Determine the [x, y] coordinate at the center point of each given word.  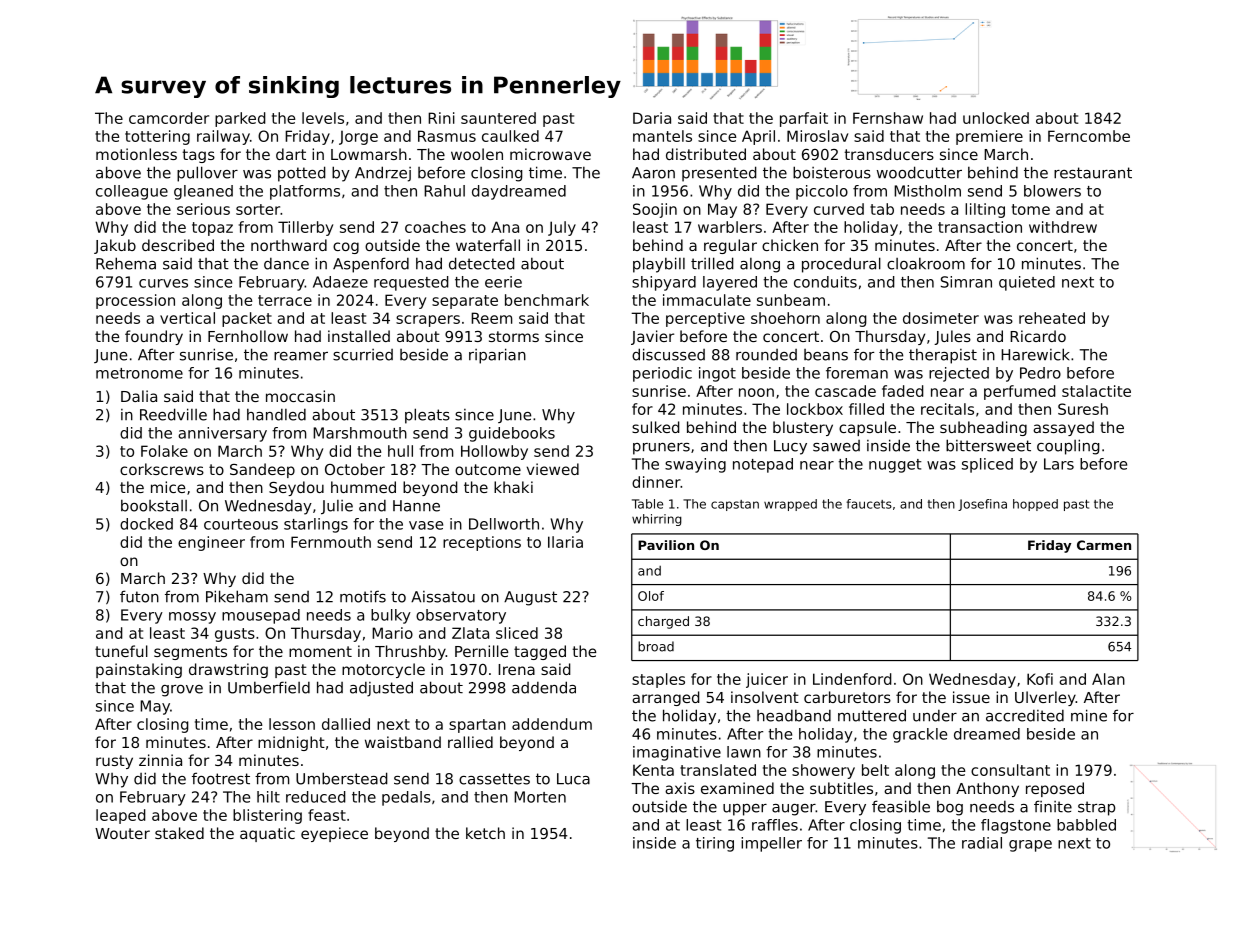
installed [359, 336]
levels [323, 118]
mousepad [261, 616]
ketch [485, 833]
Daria [652, 118]
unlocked [996, 118]
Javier [652, 337]
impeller [771, 844]
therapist [943, 356]
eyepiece [334, 834]
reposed [1055, 789]
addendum [552, 724]
